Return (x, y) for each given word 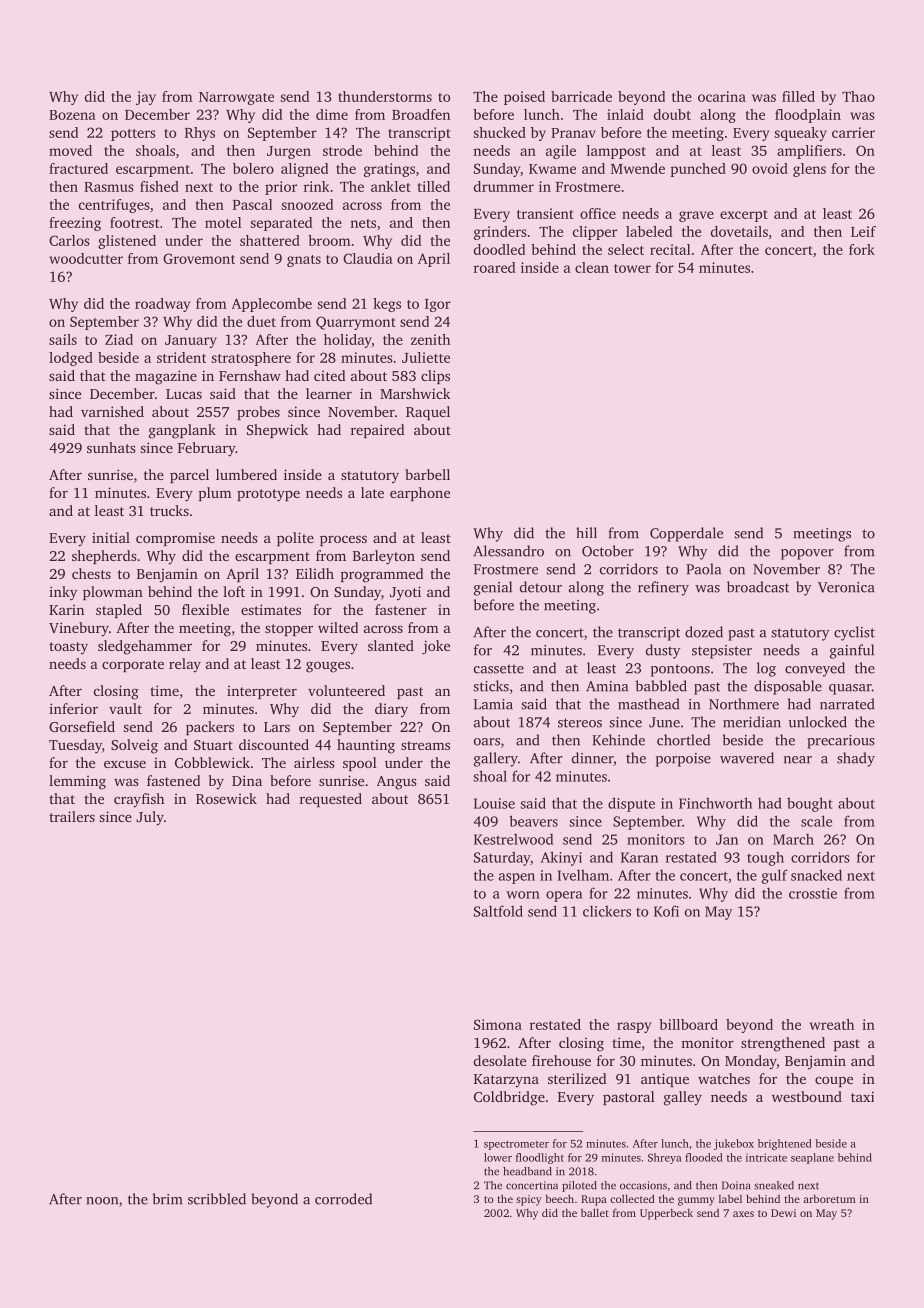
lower (498, 1157)
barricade (581, 96)
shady (856, 759)
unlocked (818, 722)
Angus (397, 783)
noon (102, 1201)
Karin (66, 609)
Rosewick (226, 798)
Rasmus (109, 187)
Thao (858, 96)
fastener (401, 609)
